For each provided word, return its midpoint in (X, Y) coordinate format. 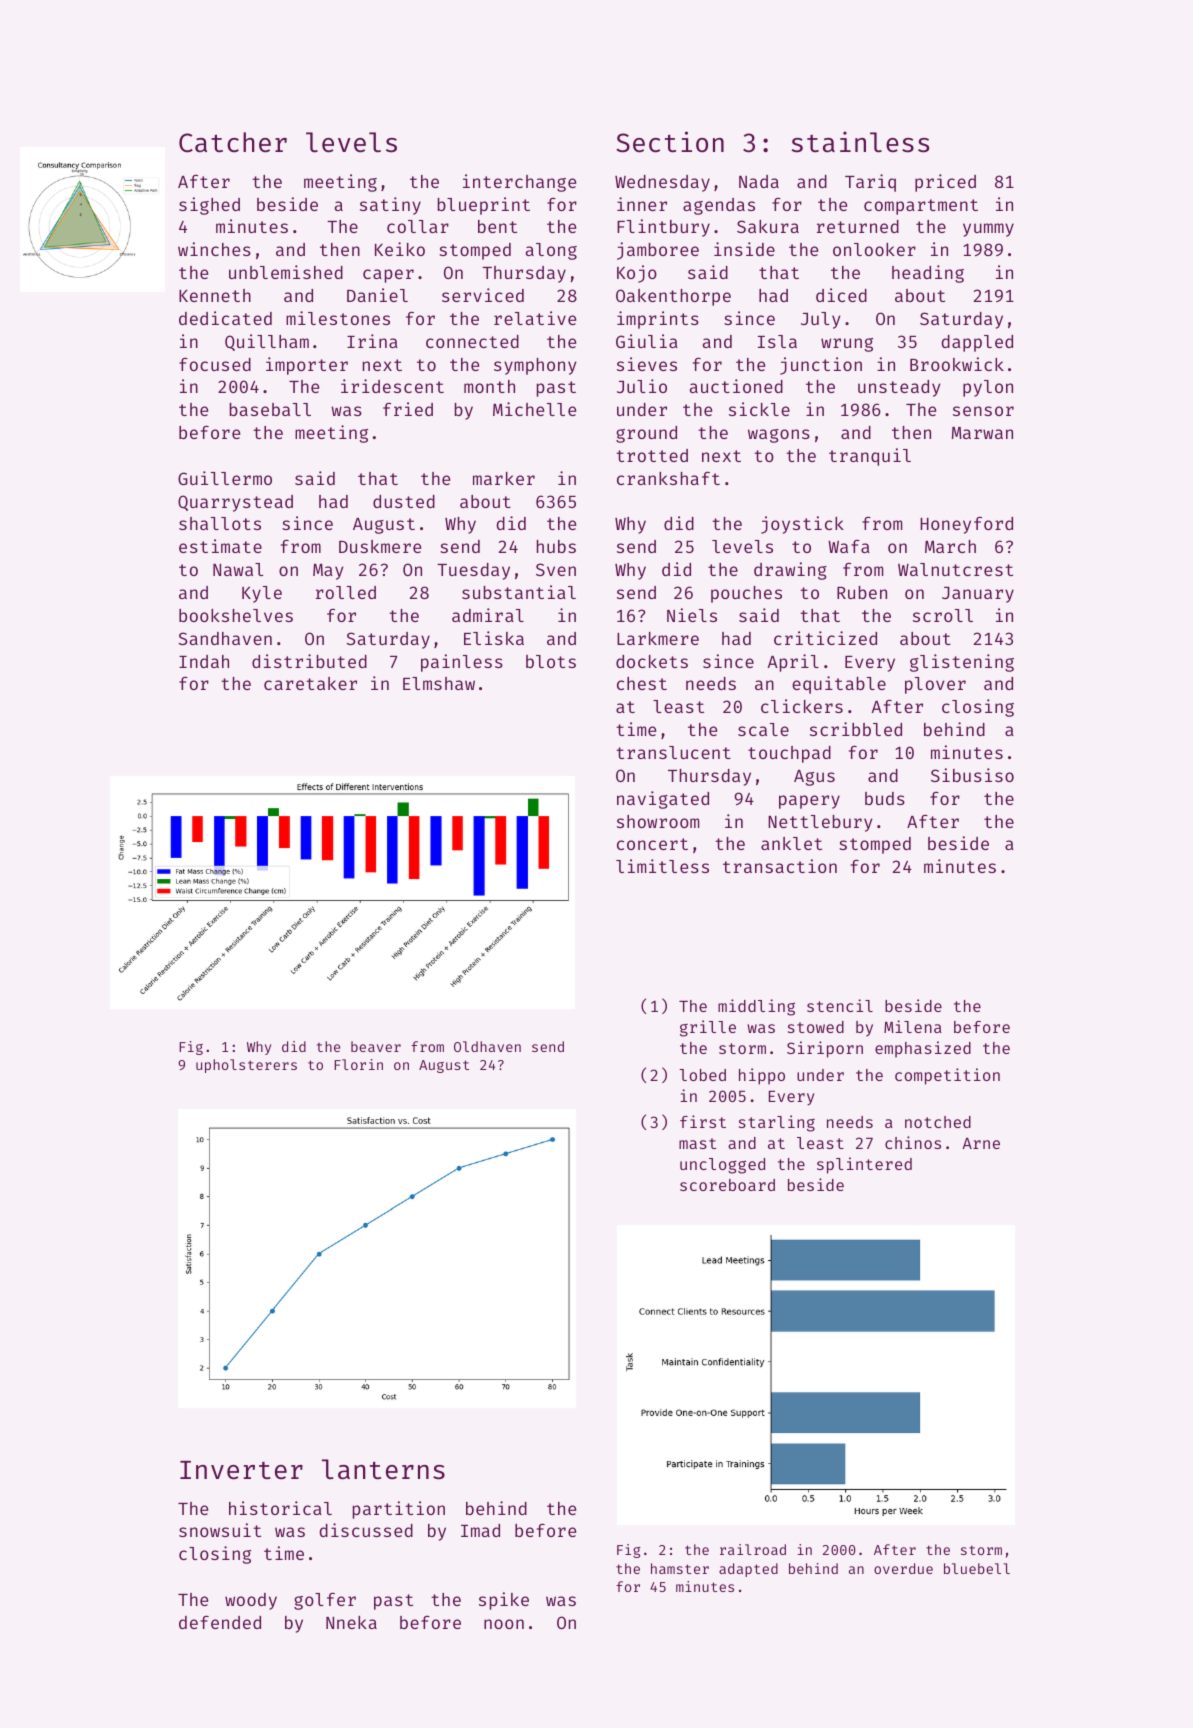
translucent (673, 752)
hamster (680, 1568)
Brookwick (957, 364)
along (551, 251)
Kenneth (215, 295)
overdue (903, 1568)
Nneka (351, 1622)
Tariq (870, 183)
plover (935, 685)
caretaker (310, 683)
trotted (652, 455)
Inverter (241, 1470)
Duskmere (380, 546)
